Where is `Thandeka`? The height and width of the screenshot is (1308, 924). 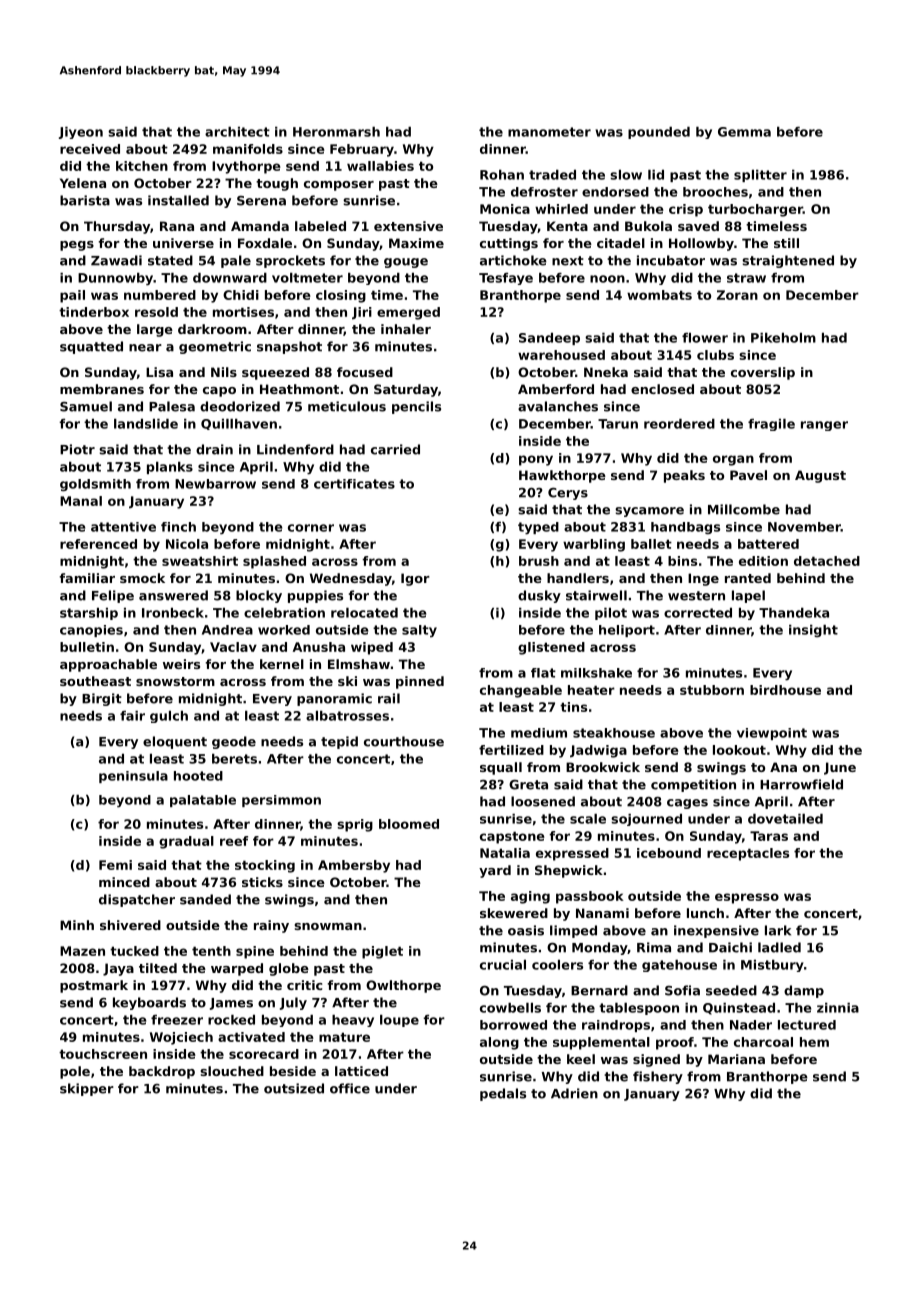
Thandeka is located at coordinates (794, 613).
